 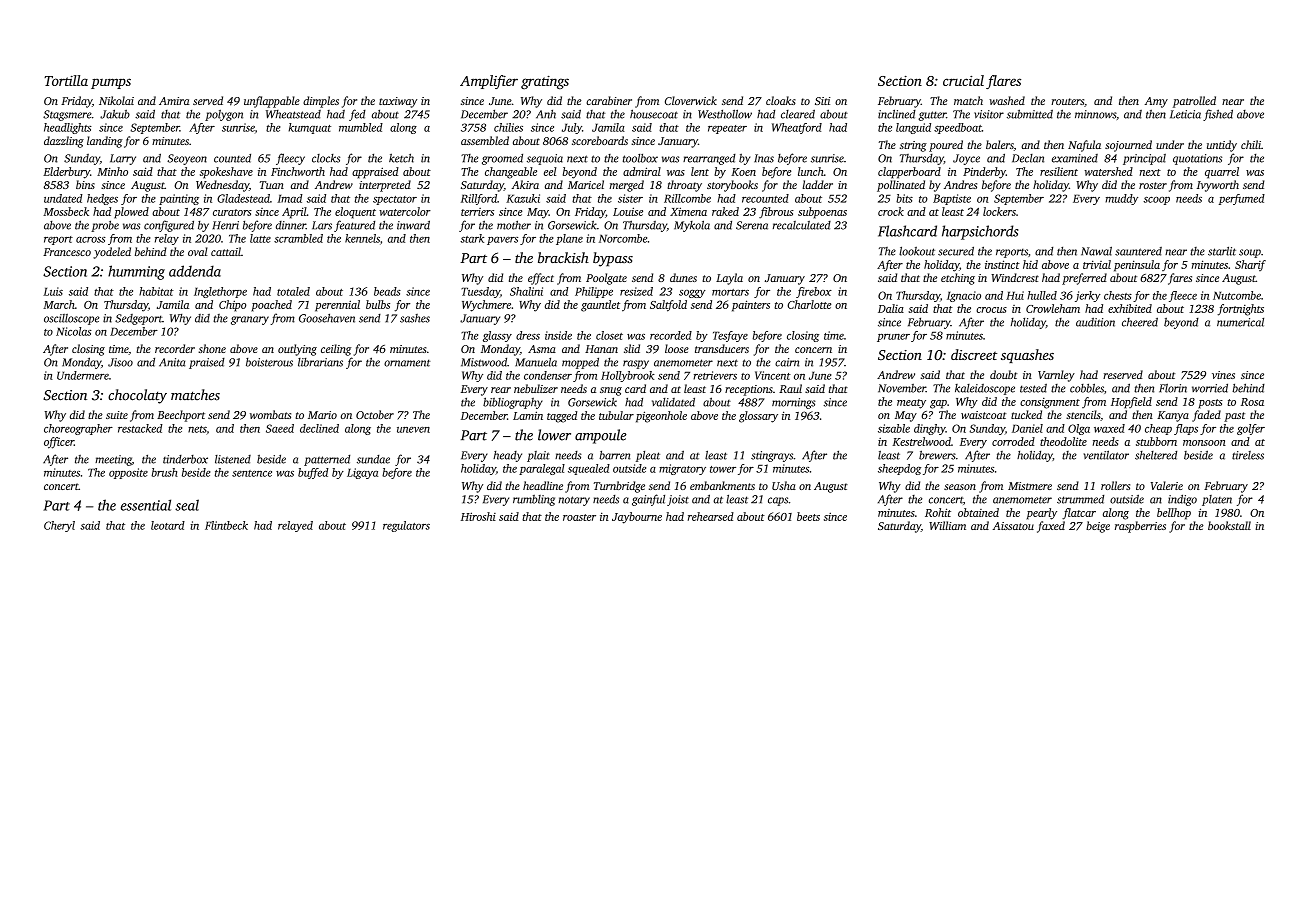 What do you see at coordinates (406, 526) in the document?
I see `regulators` at bounding box center [406, 526].
